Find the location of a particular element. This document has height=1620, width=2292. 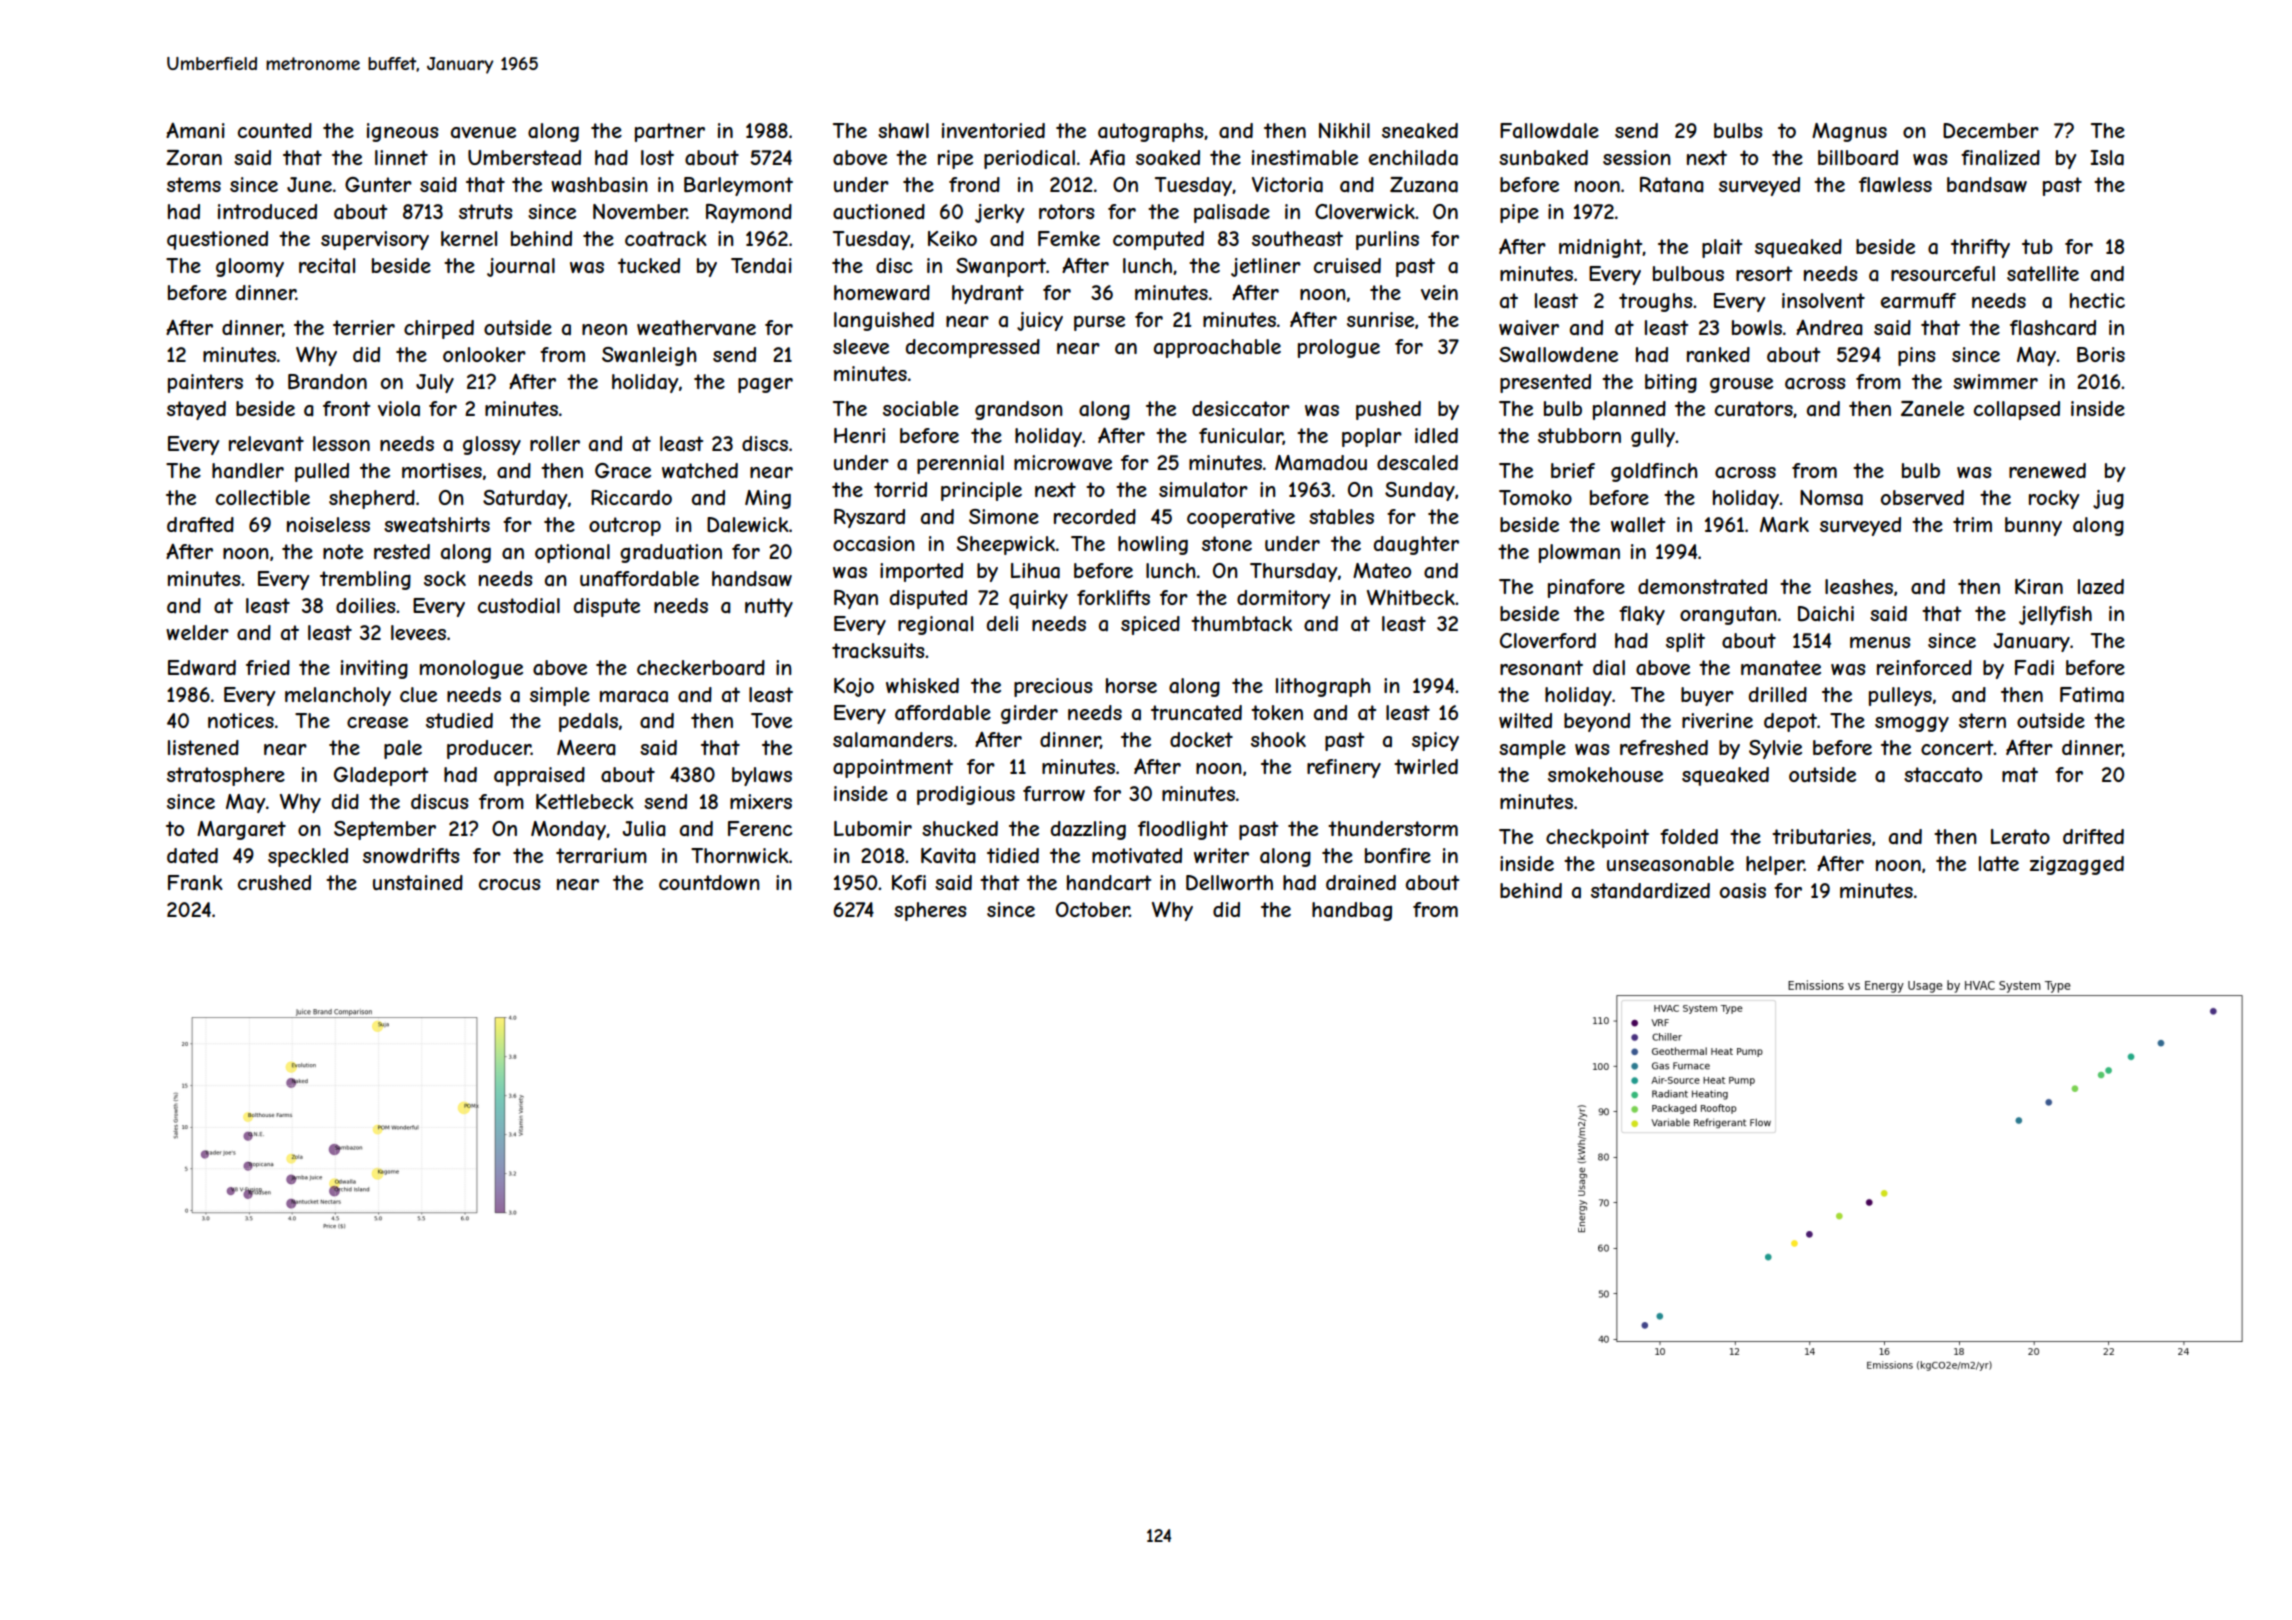

spheres is located at coordinates (930, 911).
